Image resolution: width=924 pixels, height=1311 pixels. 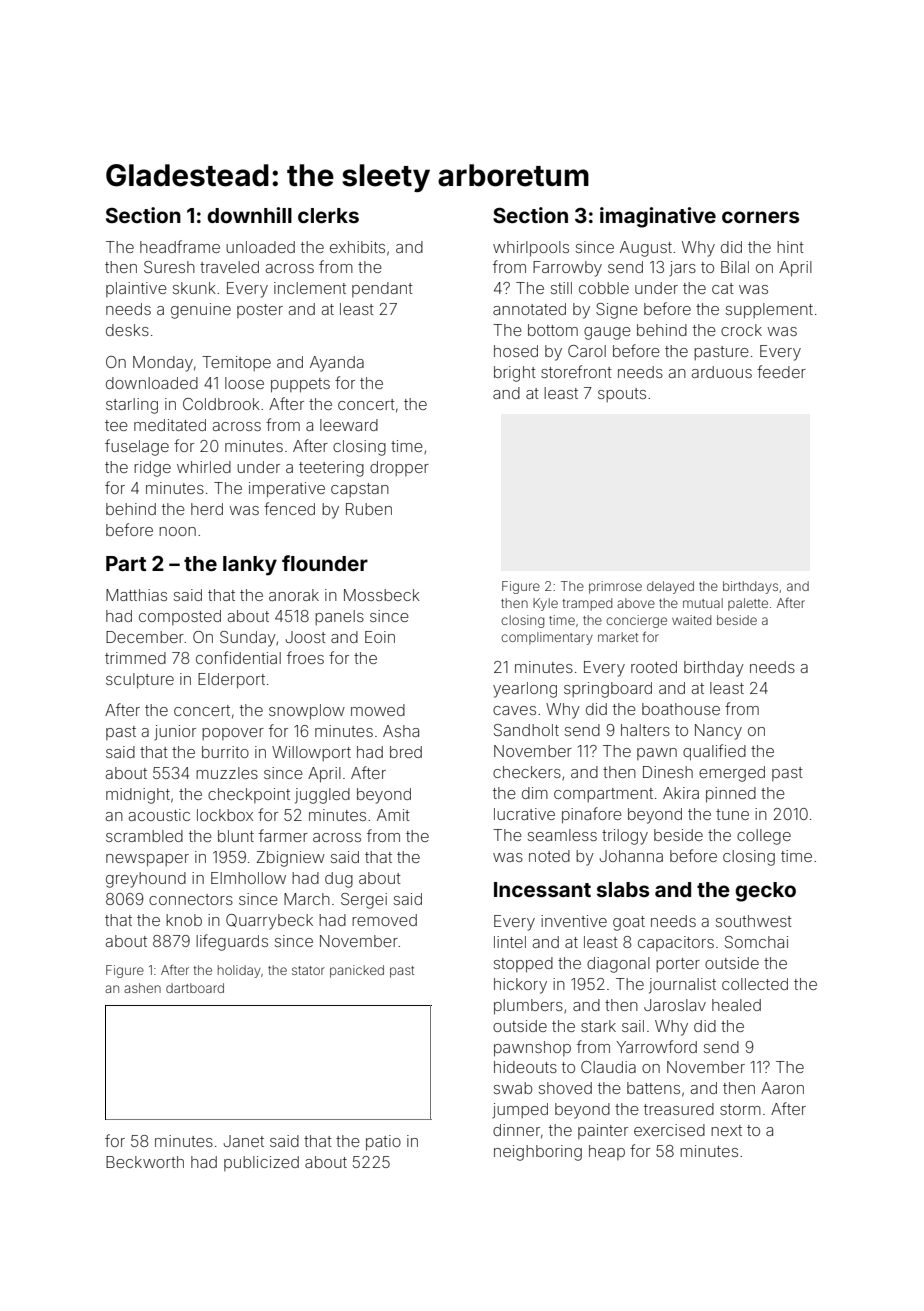 I want to click on Amit, so click(x=393, y=815).
